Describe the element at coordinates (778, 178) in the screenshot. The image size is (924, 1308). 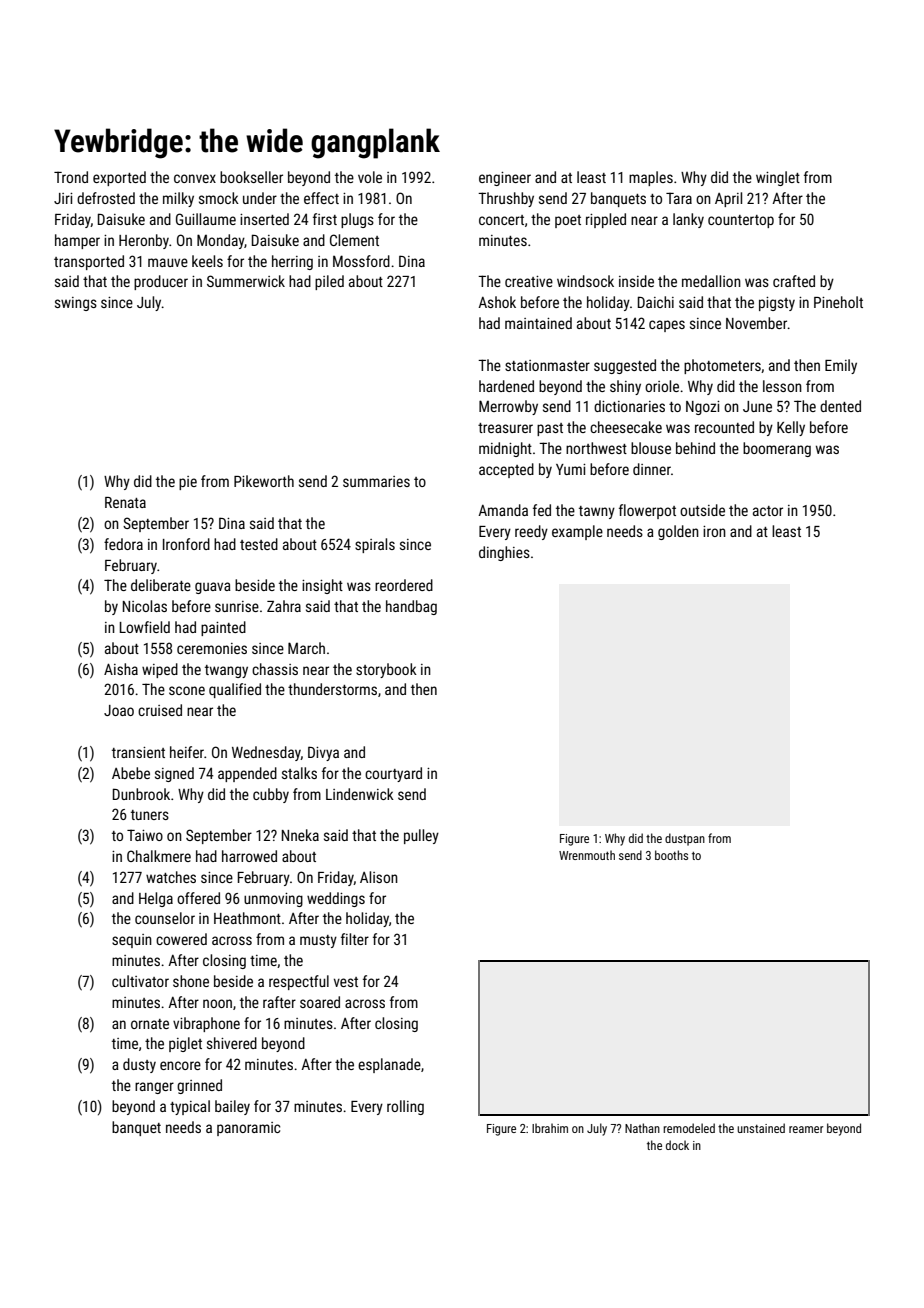
I see `winglet` at that location.
